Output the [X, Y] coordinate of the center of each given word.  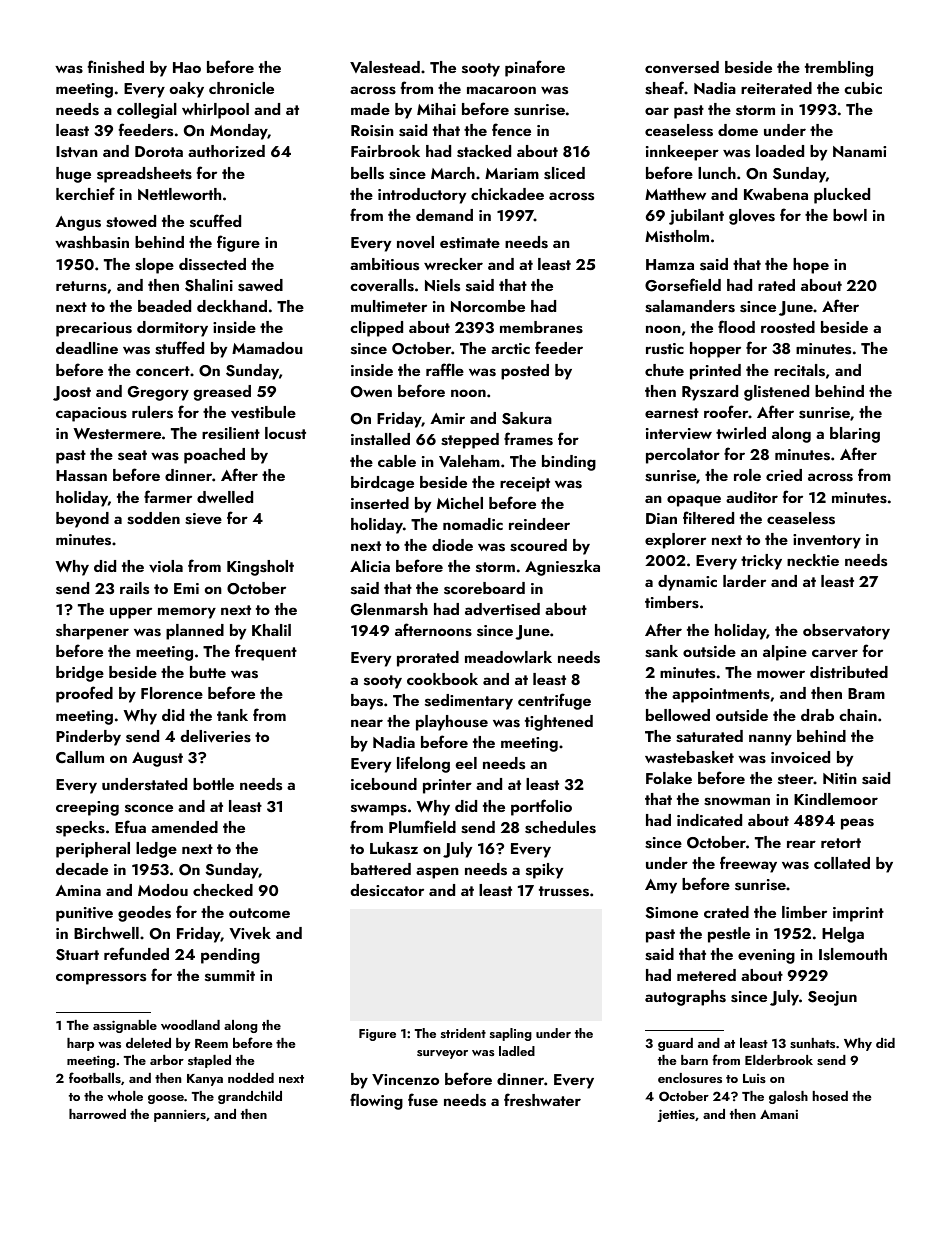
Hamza [670, 264]
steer [796, 779]
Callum [80, 757]
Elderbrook [779, 1060]
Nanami [859, 151]
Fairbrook [385, 151]
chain [858, 715]
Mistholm [677, 236]
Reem [211, 1043]
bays [367, 702]
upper [131, 613]
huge [73, 175]
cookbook [442, 679]
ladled [517, 1051]
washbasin [92, 242]
